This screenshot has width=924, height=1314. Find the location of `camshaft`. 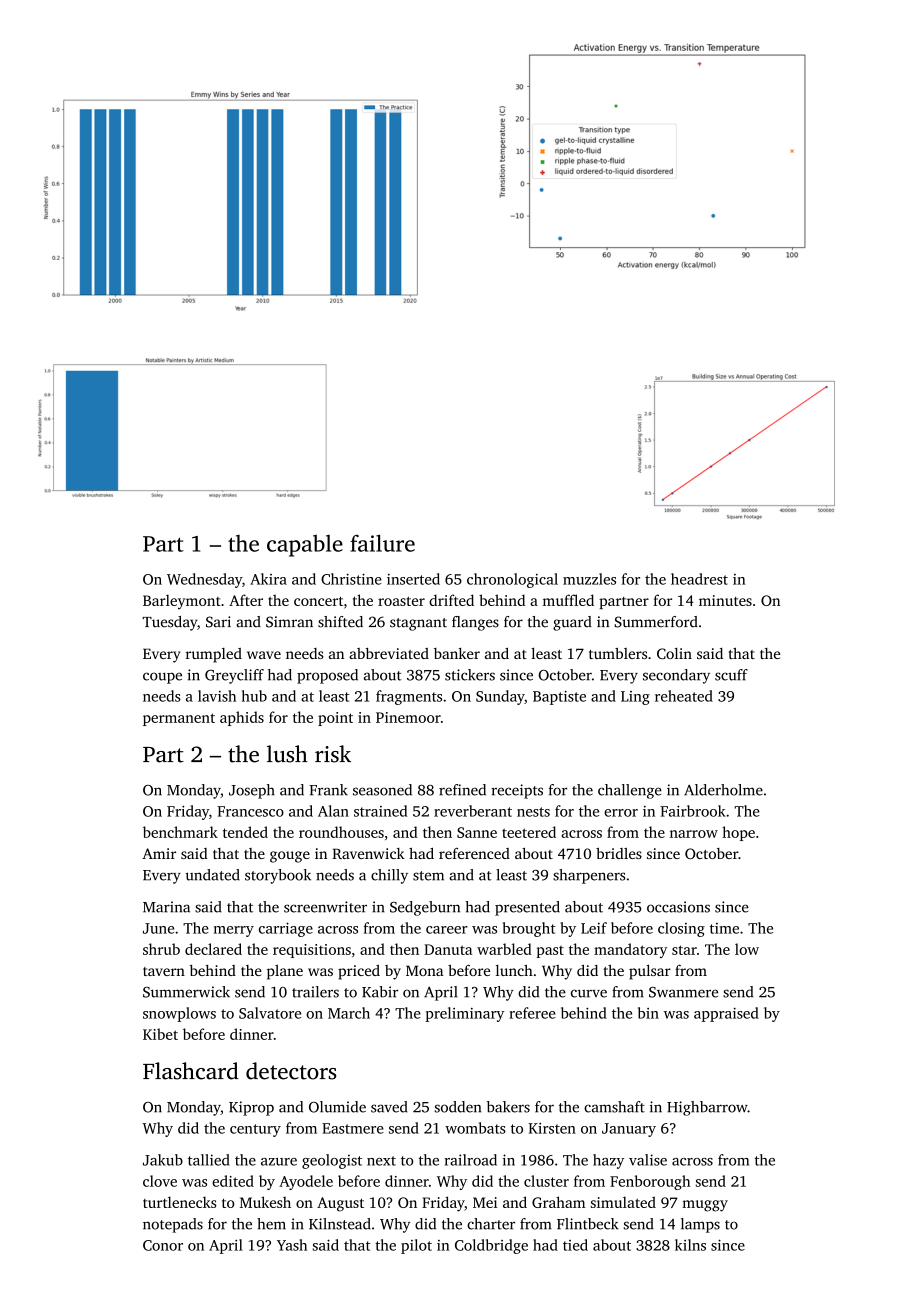

camshaft is located at coordinates (614, 1107).
